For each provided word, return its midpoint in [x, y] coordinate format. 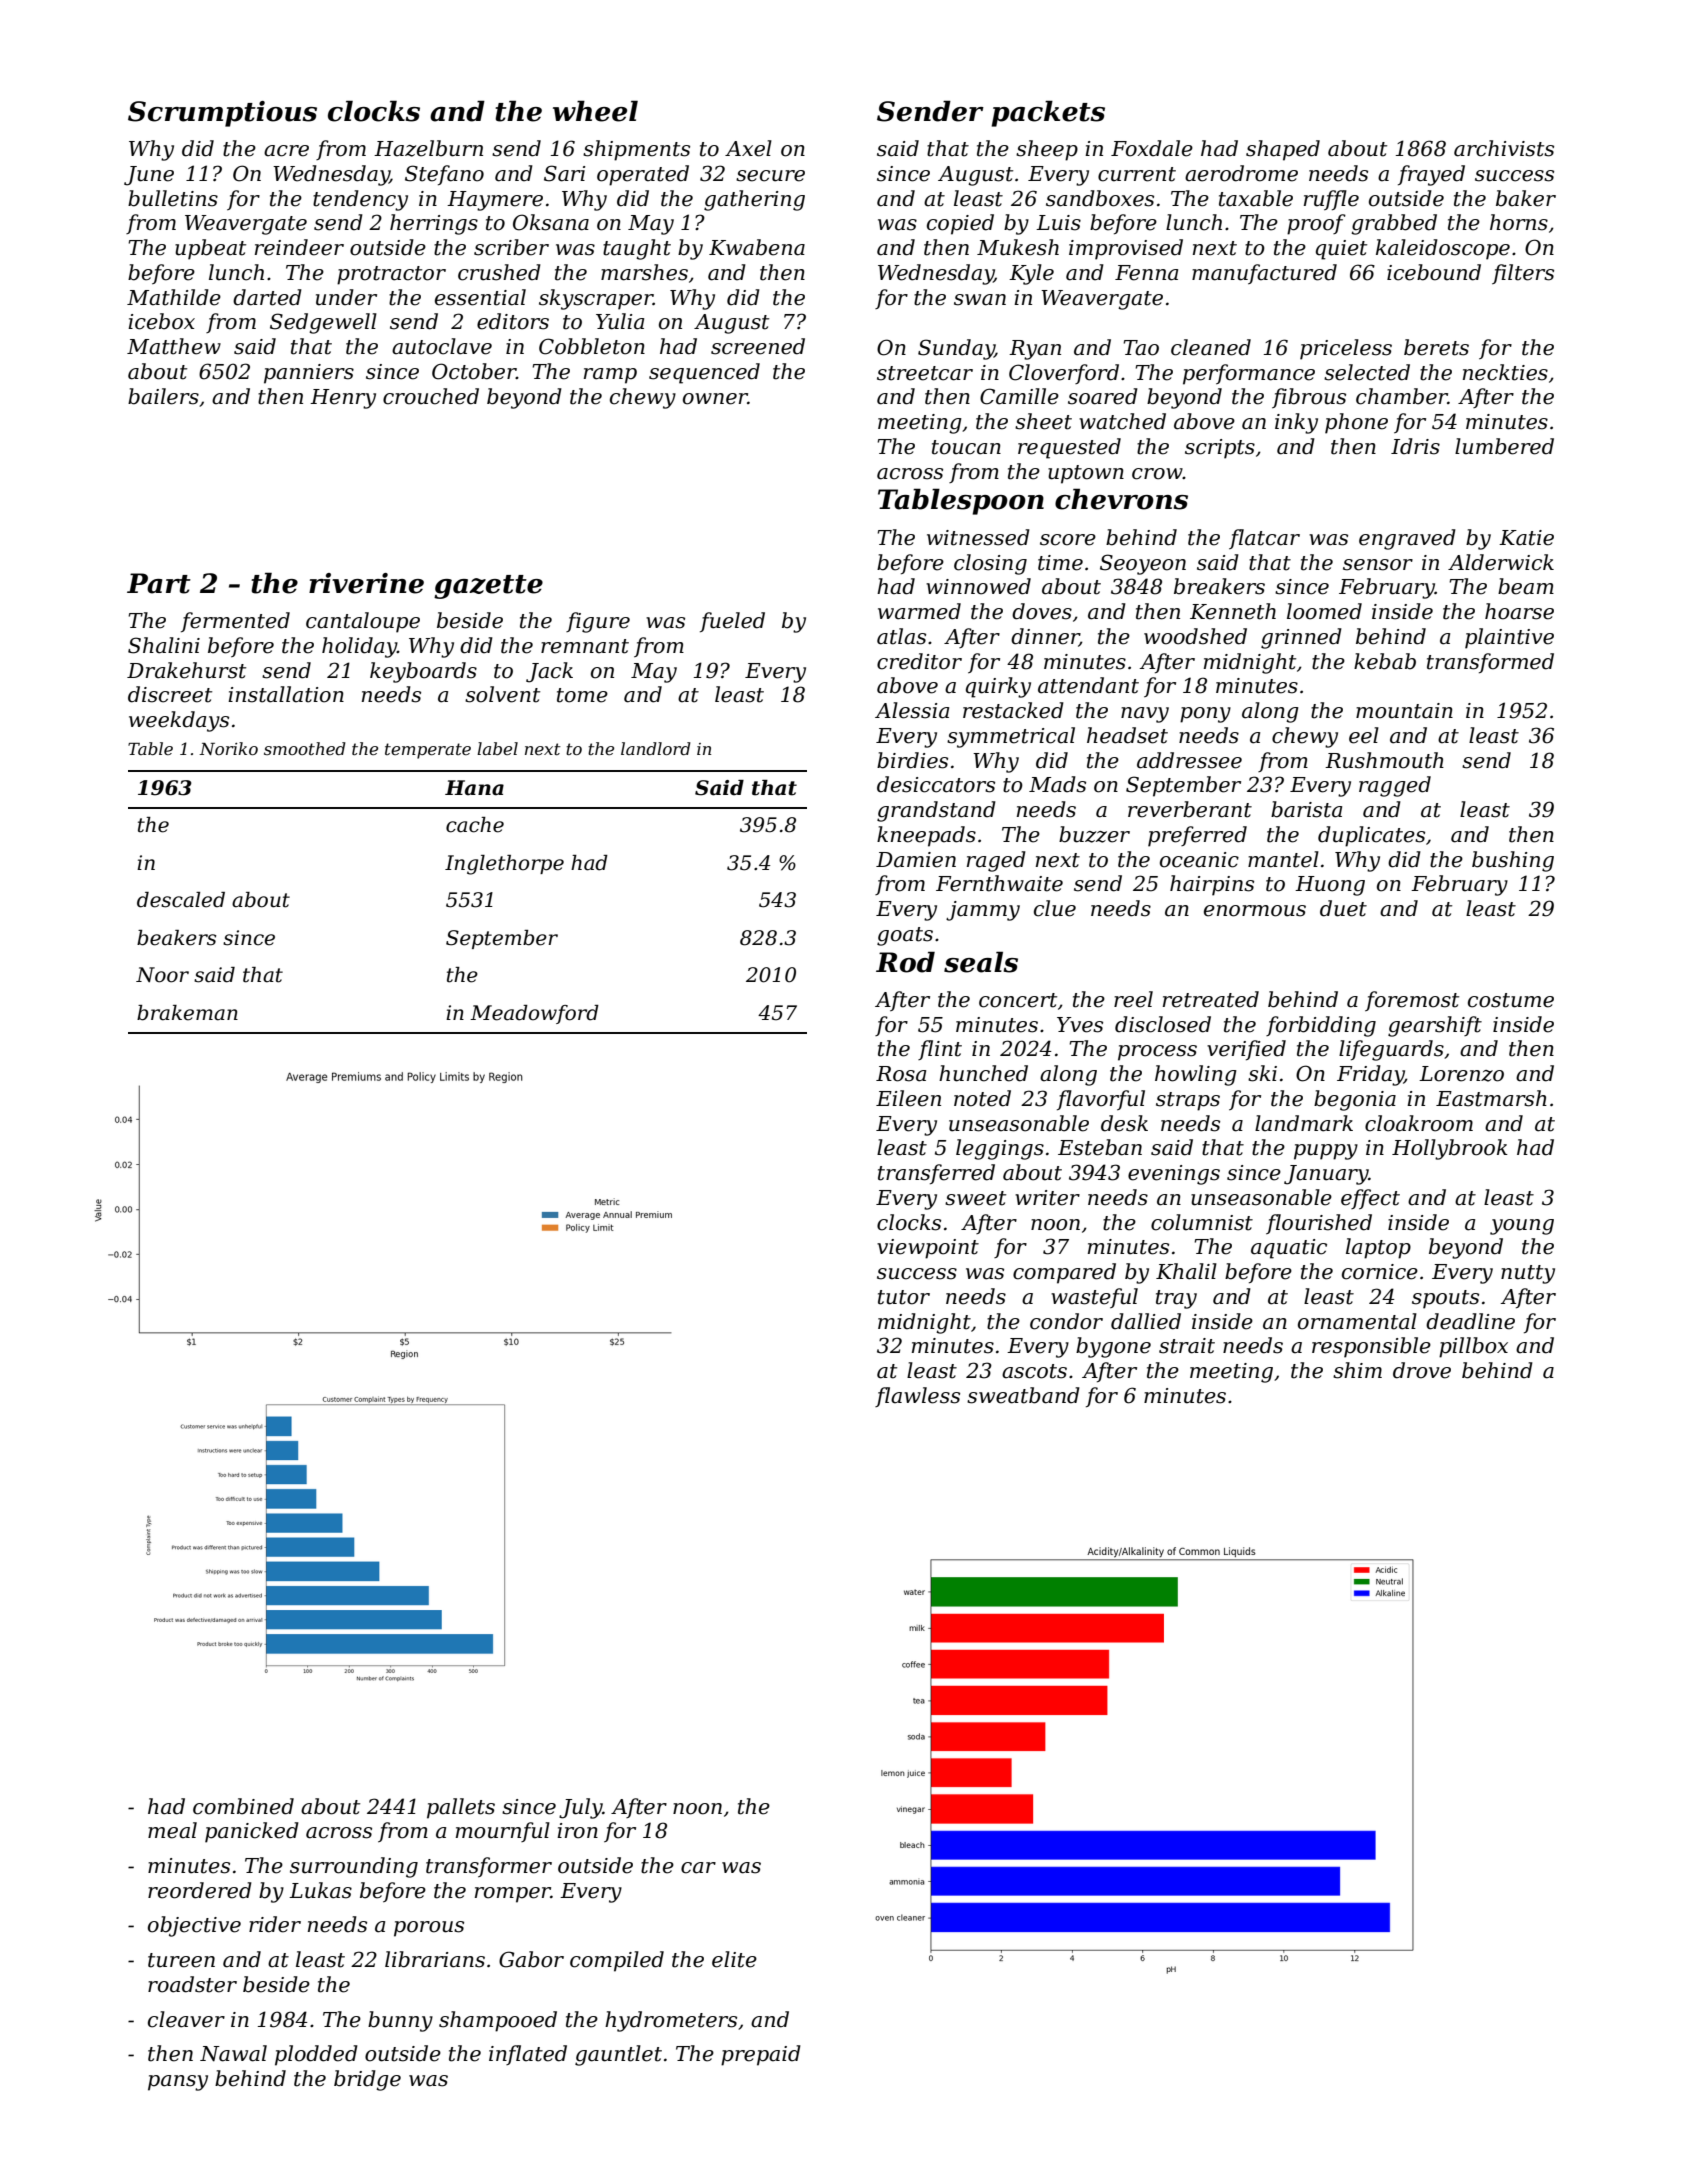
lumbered [1504, 446]
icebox [161, 321]
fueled [732, 622]
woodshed [1195, 636]
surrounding [354, 1867]
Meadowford [534, 1014]
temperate [428, 751]
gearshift [1435, 1026]
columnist [1202, 1222]
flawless [917, 1397]
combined [243, 1806]
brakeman [187, 1013]
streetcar [925, 373]
